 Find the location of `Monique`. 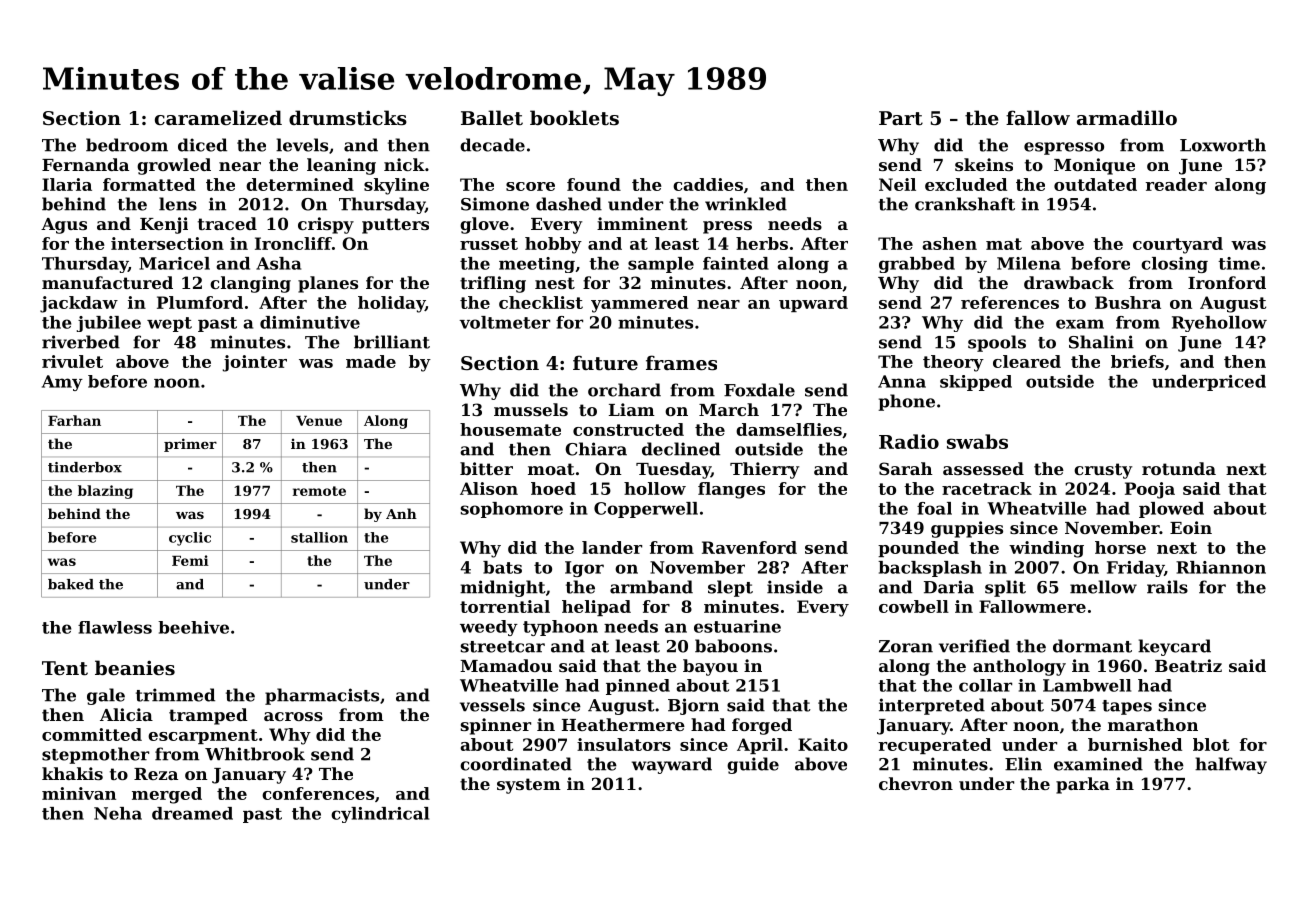

Monique is located at coordinates (1094, 166).
